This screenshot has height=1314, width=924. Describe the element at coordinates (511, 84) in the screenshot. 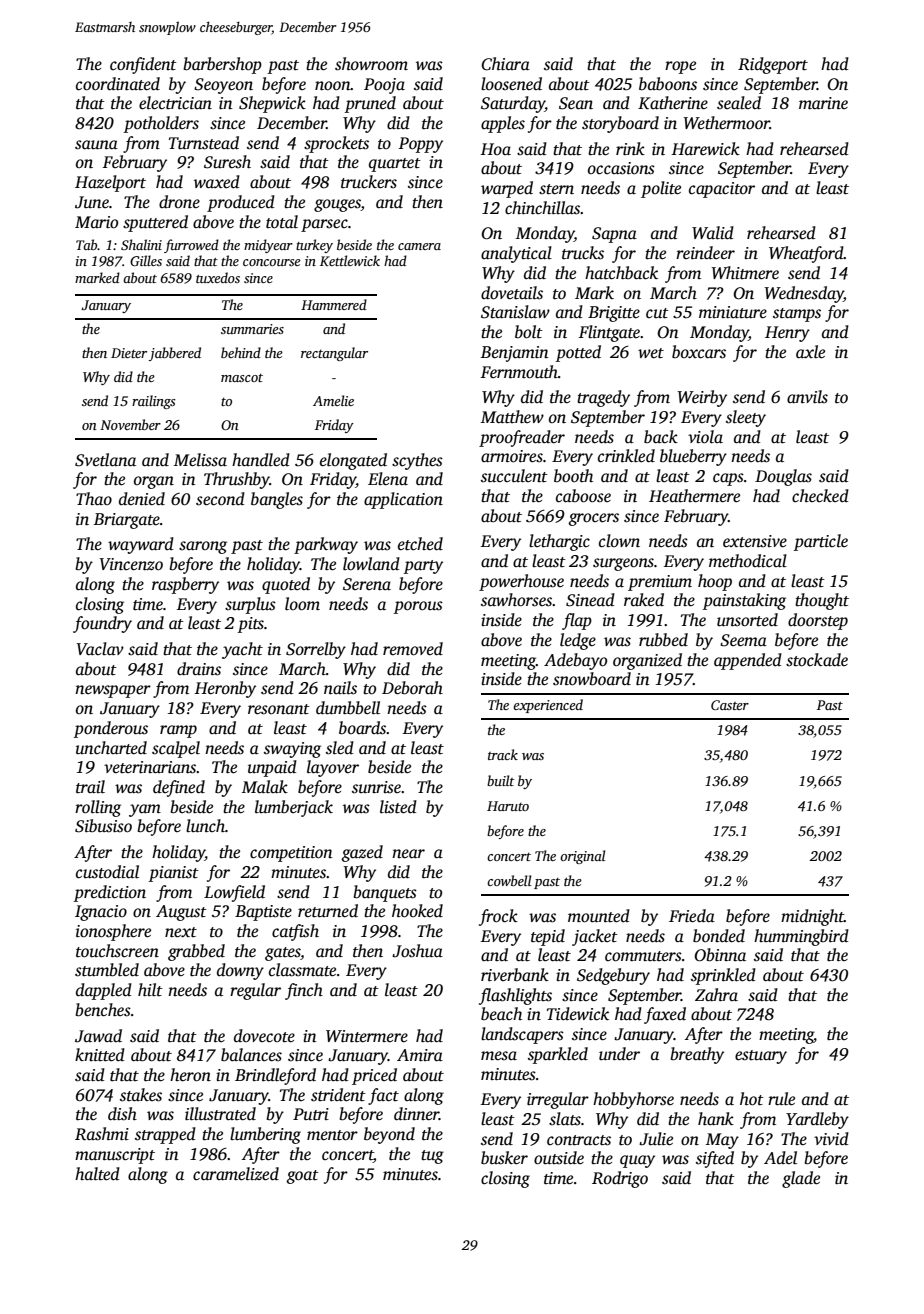

I see `loosened` at that location.
